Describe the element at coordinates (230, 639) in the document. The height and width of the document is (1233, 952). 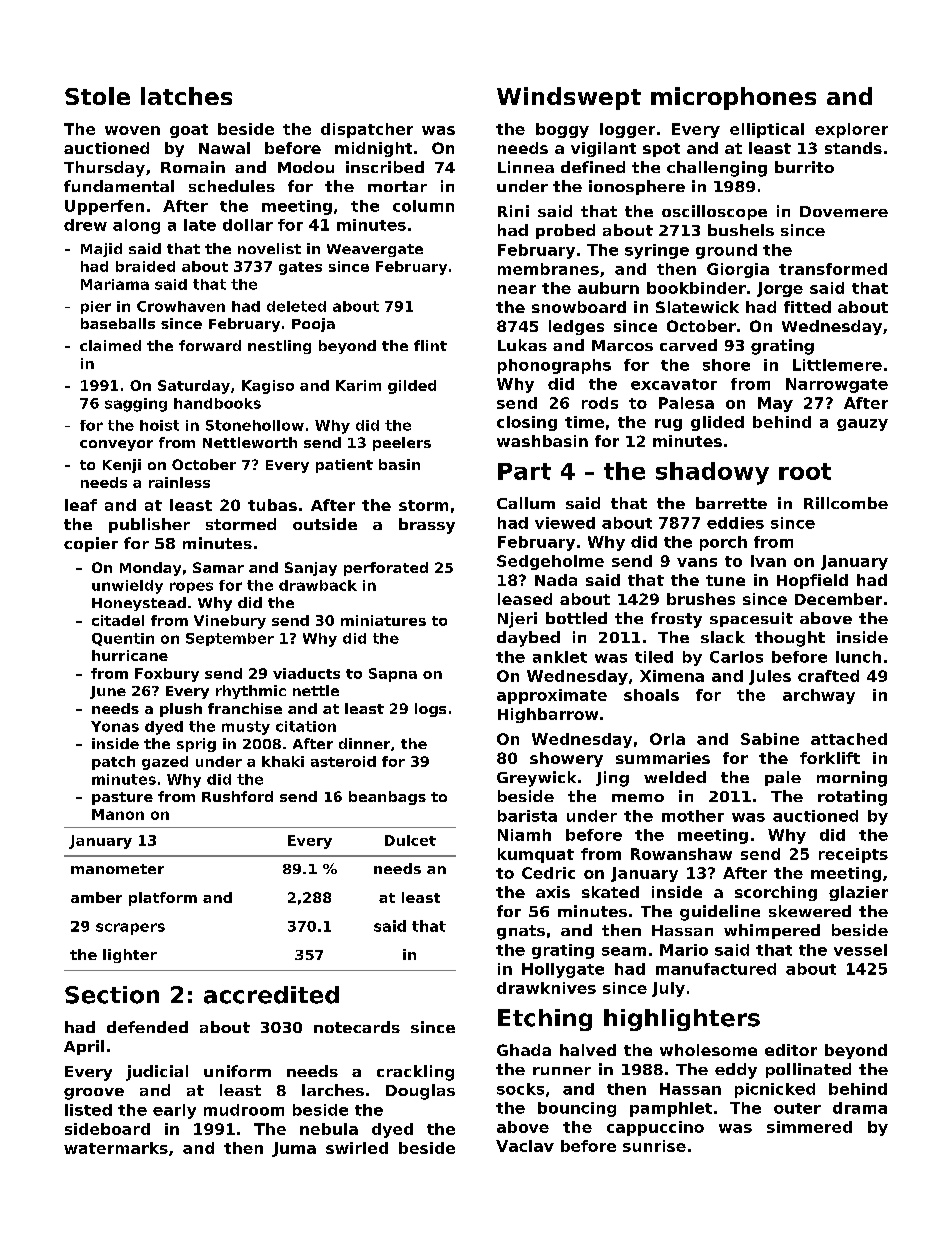
I see `September` at that location.
